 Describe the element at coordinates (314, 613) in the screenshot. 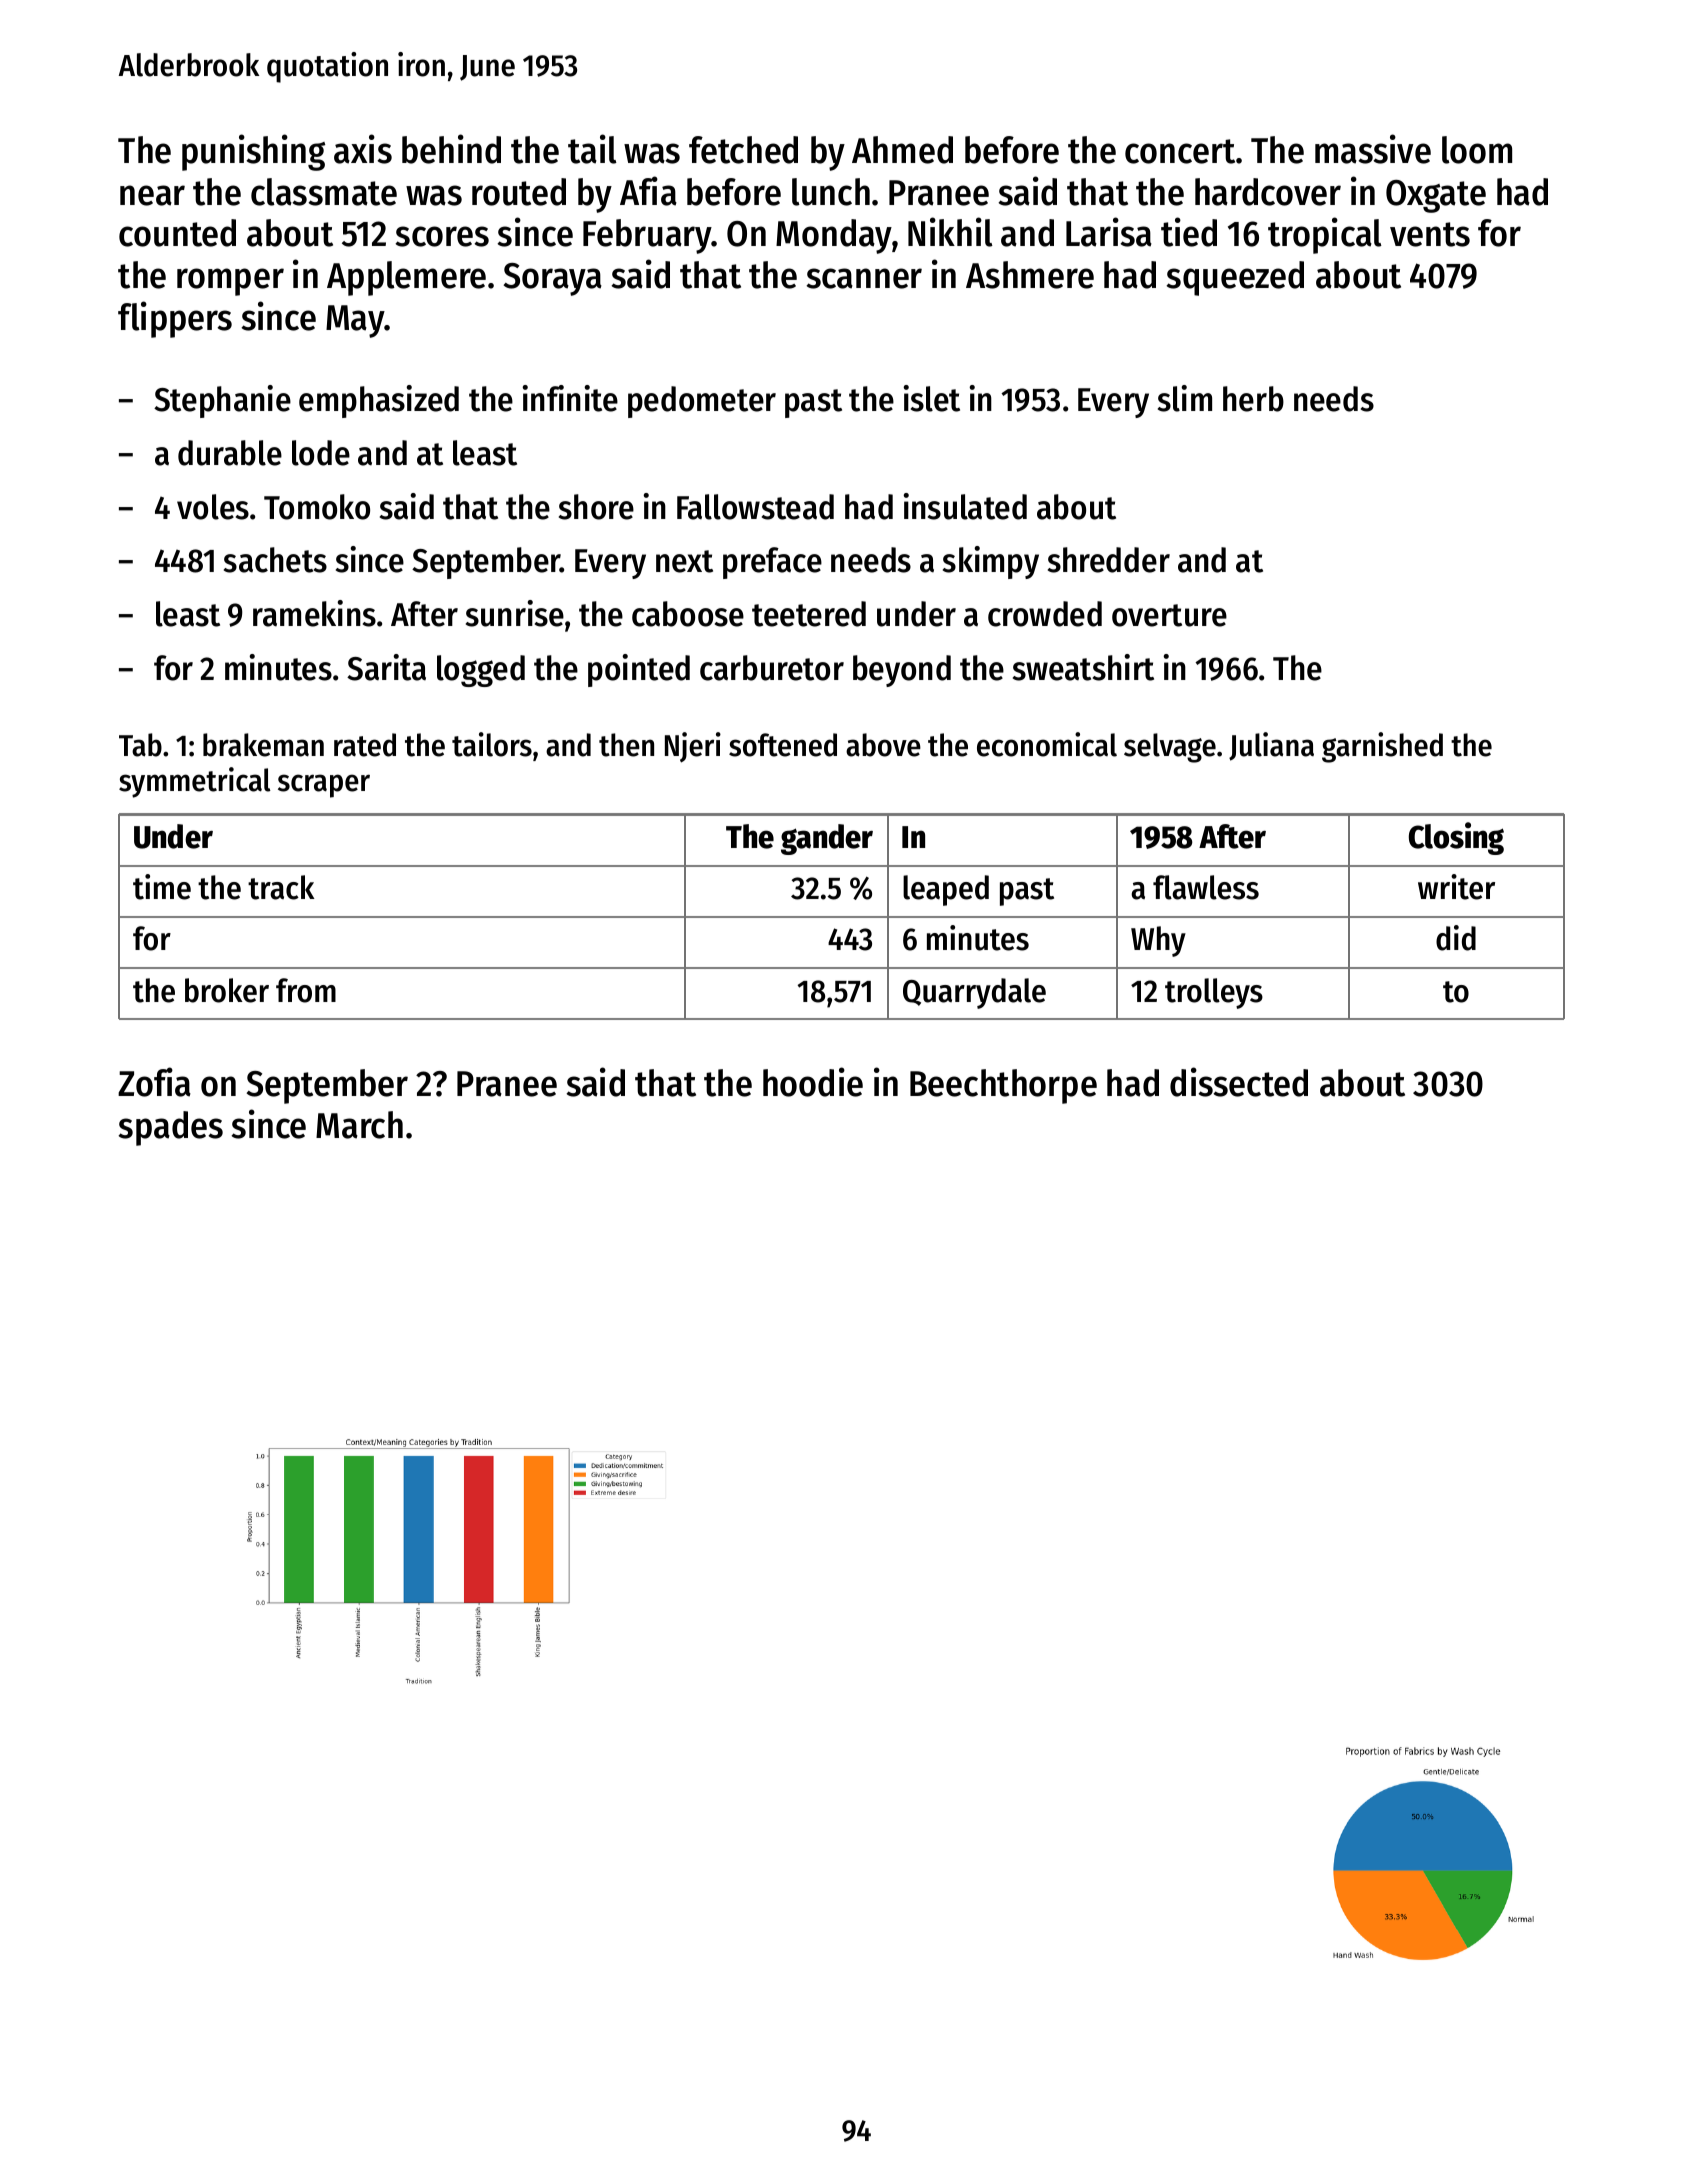

I see `ramekins` at that location.
